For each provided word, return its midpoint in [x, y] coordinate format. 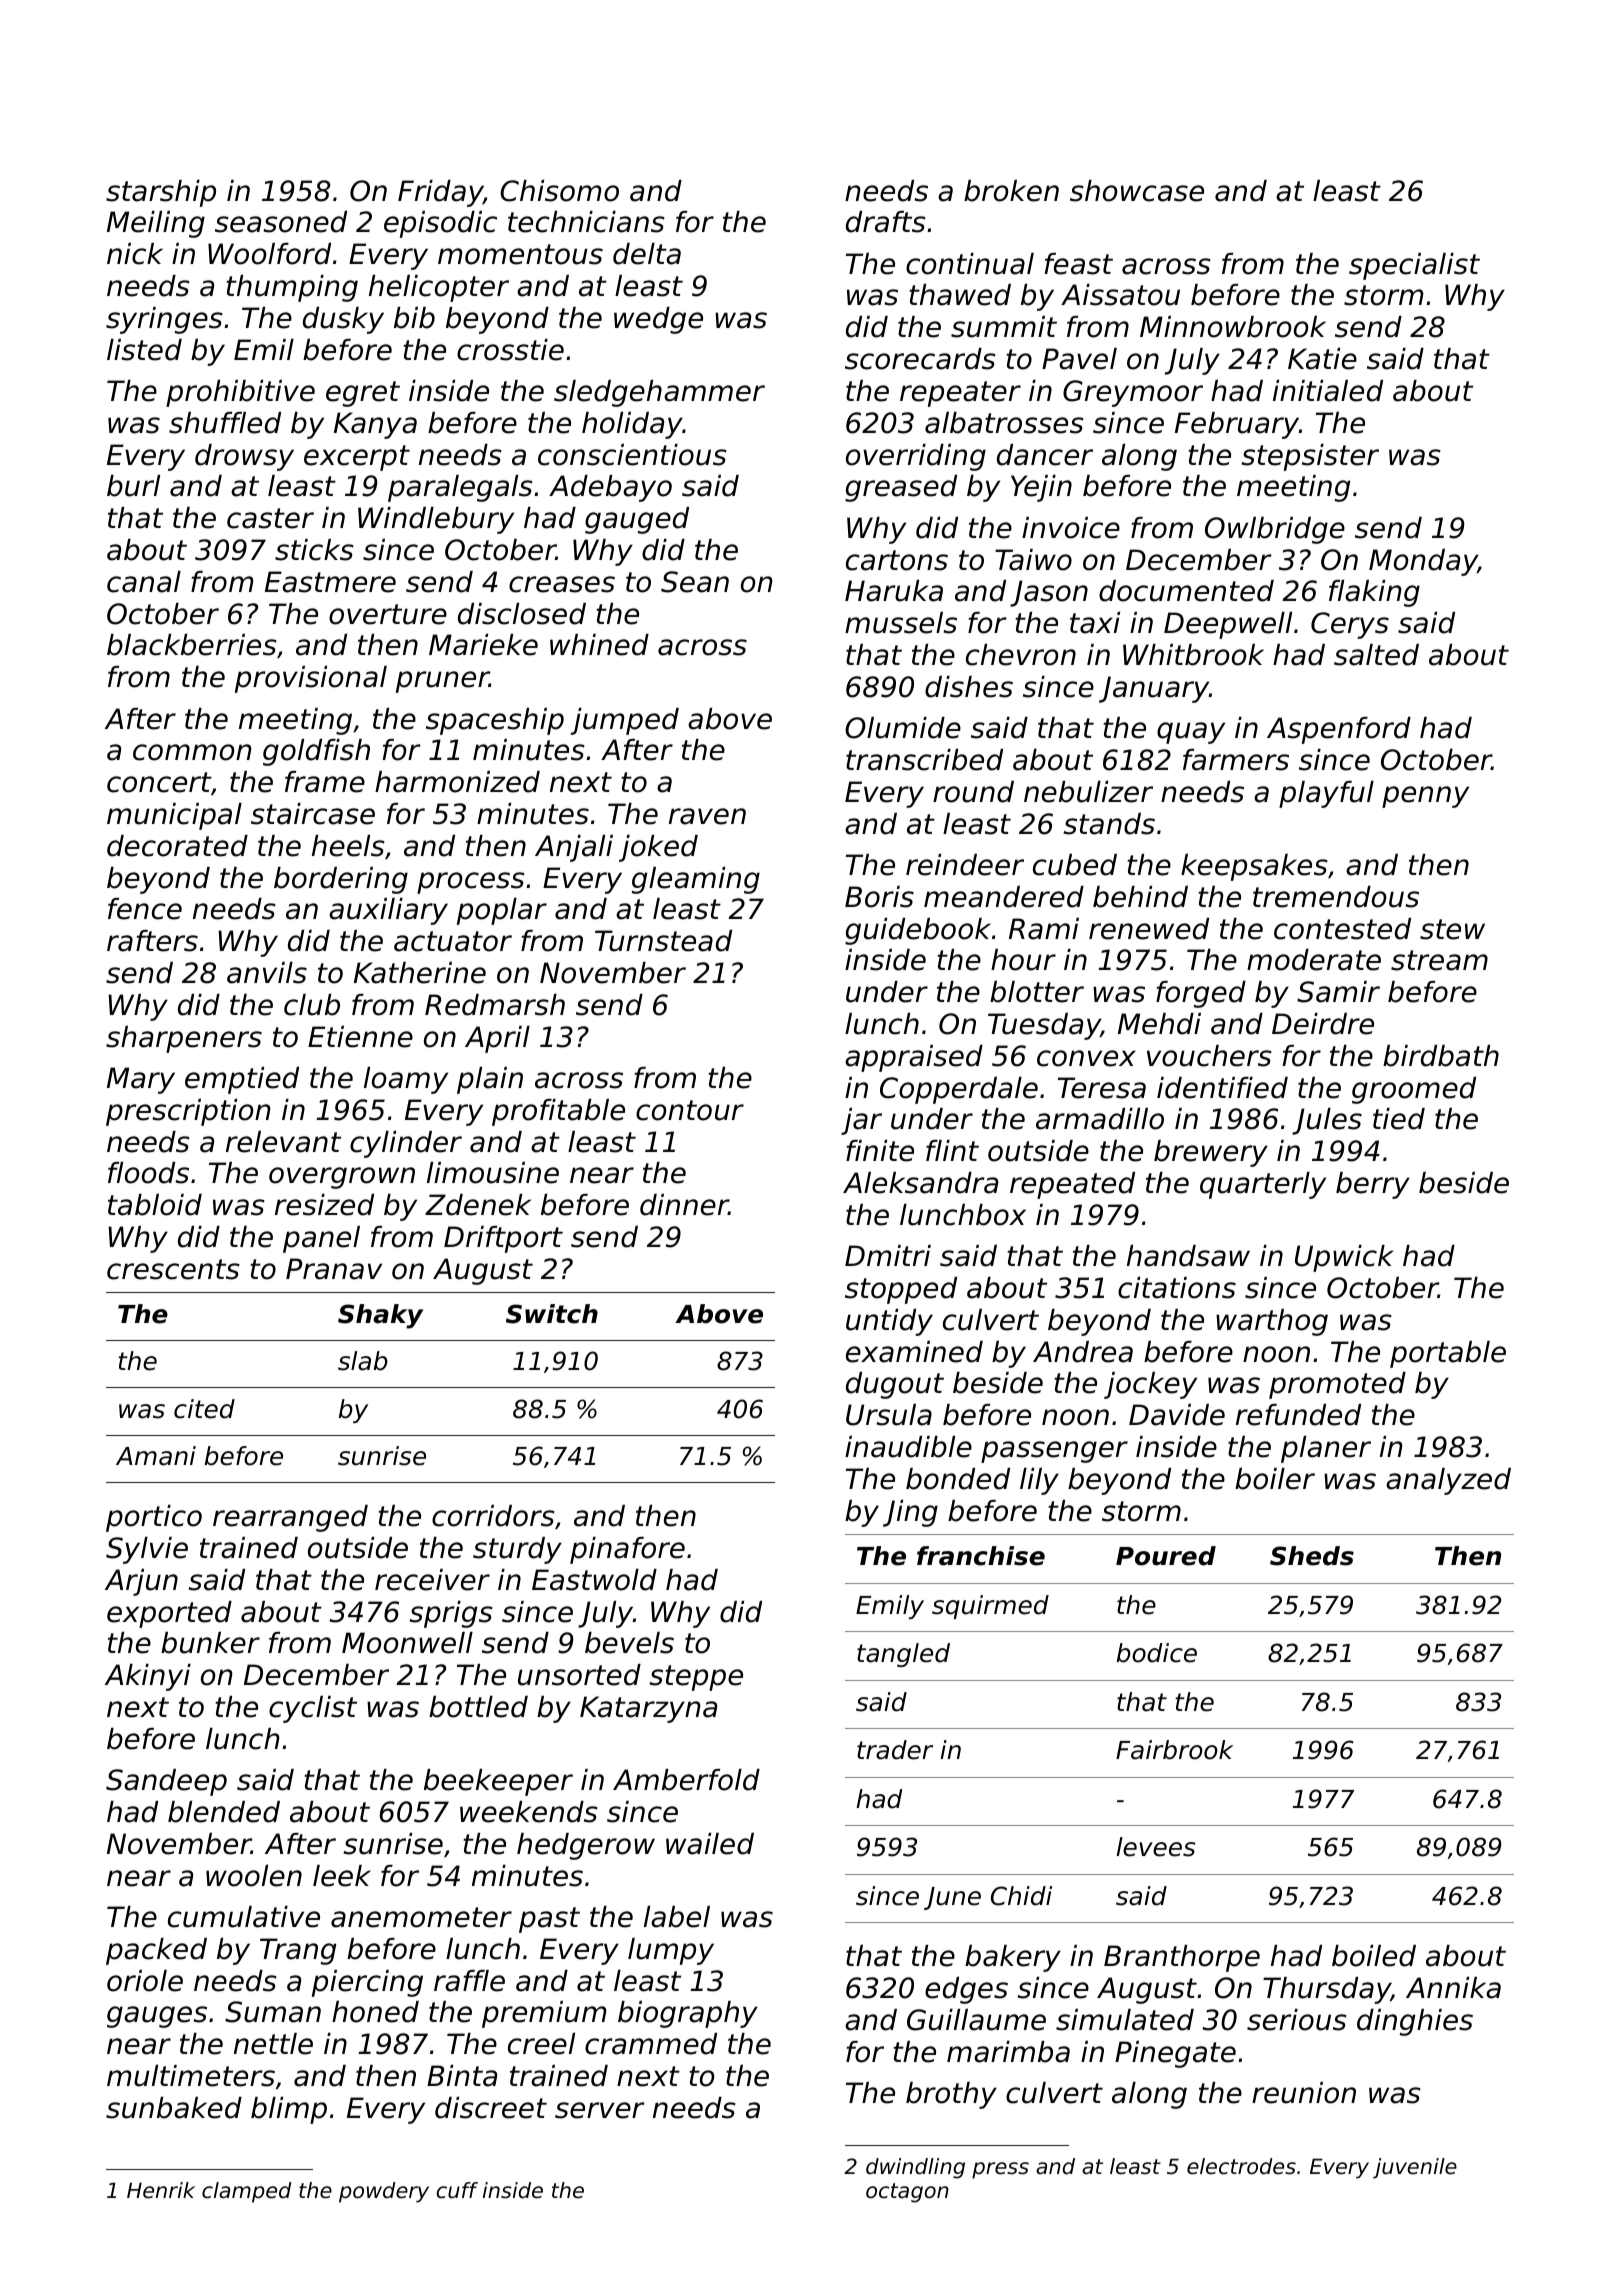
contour [690, 1110]
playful [1326, 794]
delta [647, 254]
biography [688, 2014]
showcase [1137, 191]
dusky [343, 320]
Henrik [161, 2190]
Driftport [503, 1239]
